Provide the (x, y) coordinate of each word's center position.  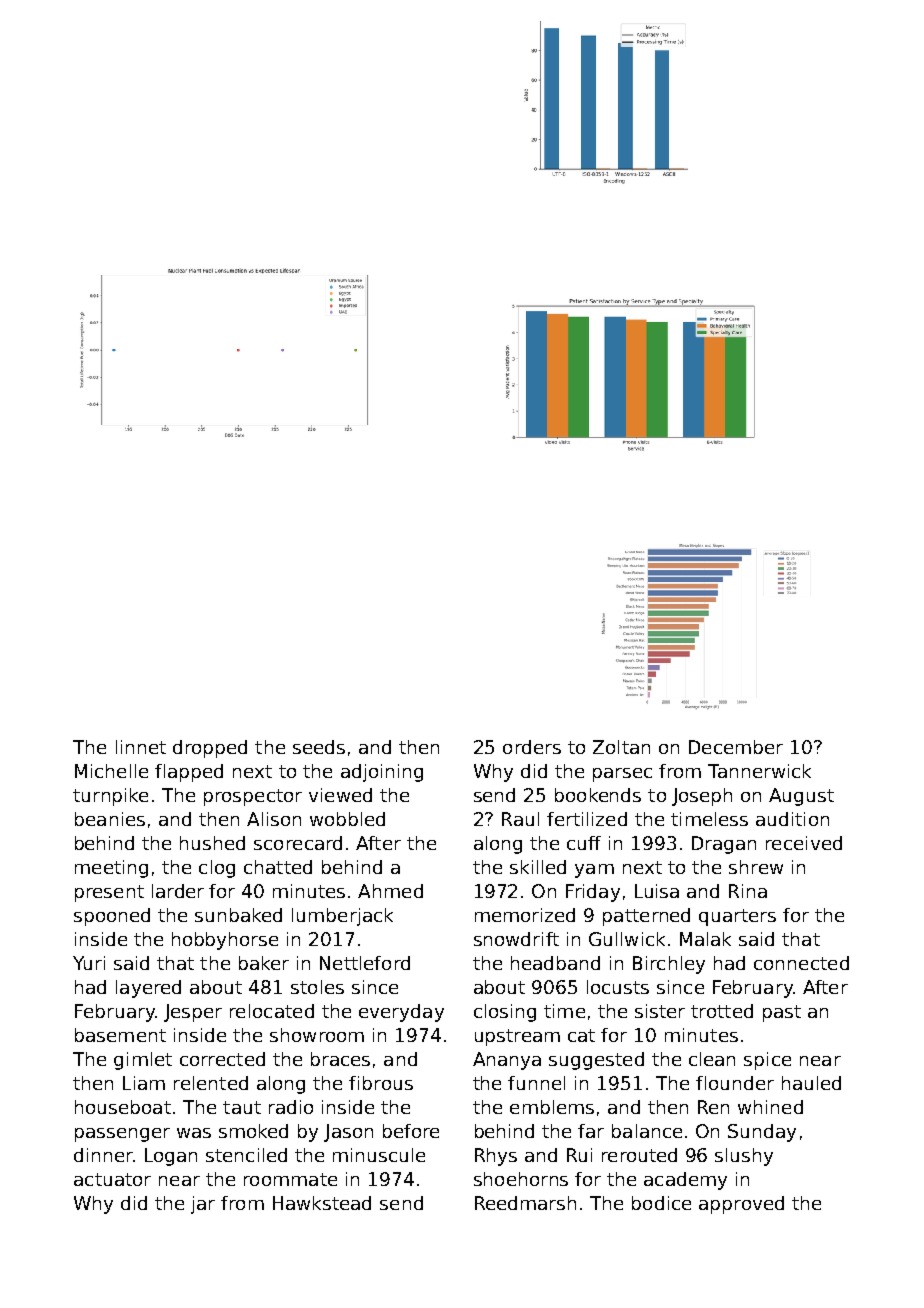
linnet (141, 747)
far (591, 1131)
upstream (517, 1037)
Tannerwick (759, 771)
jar (203, 1205)
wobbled (347, 819)
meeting (111, 869)
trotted (722, 1011)
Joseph (702, 797)
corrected (222, 1059)
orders (532, 747)
